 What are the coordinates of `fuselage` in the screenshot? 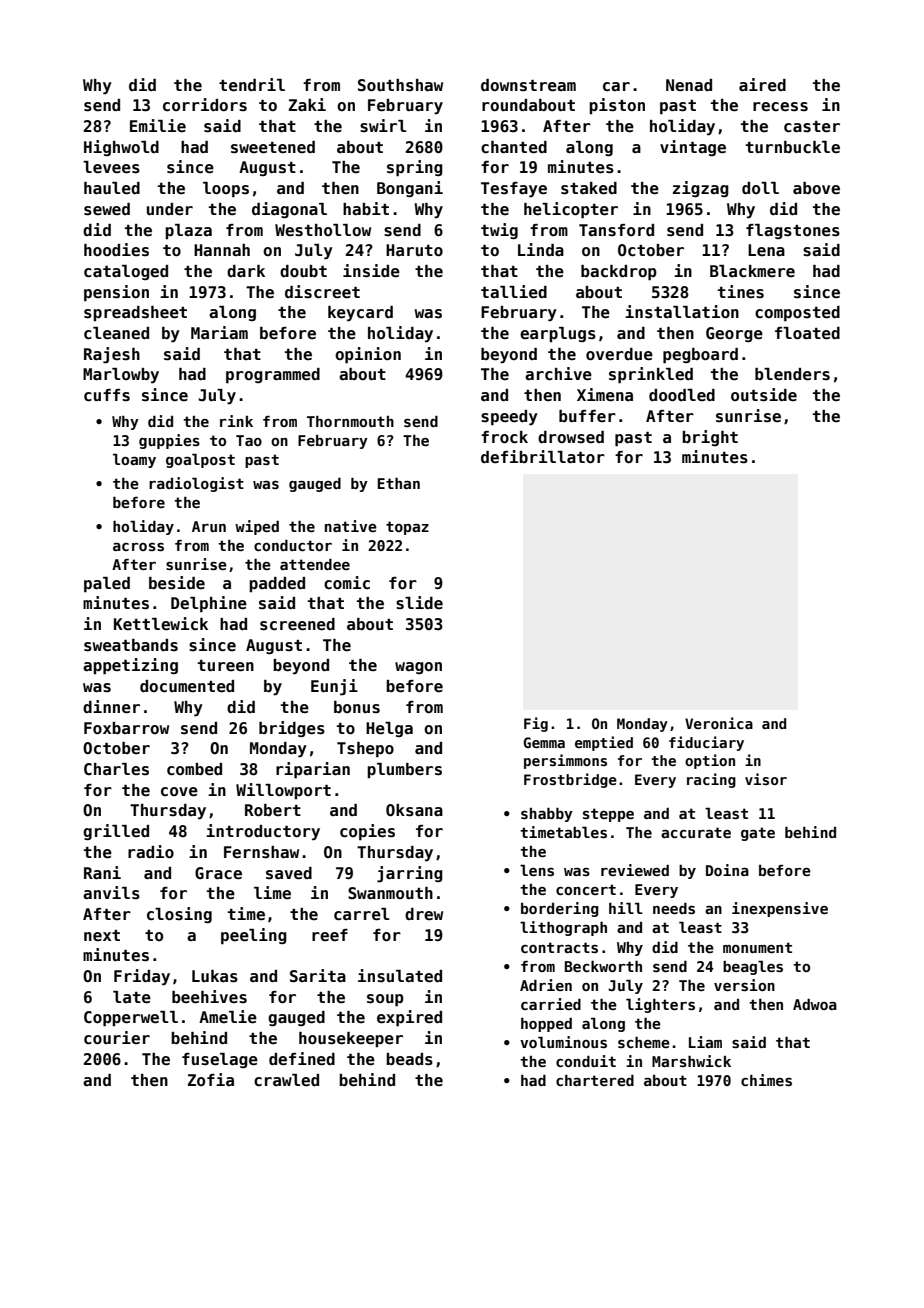 It's located at (220, 1060).
